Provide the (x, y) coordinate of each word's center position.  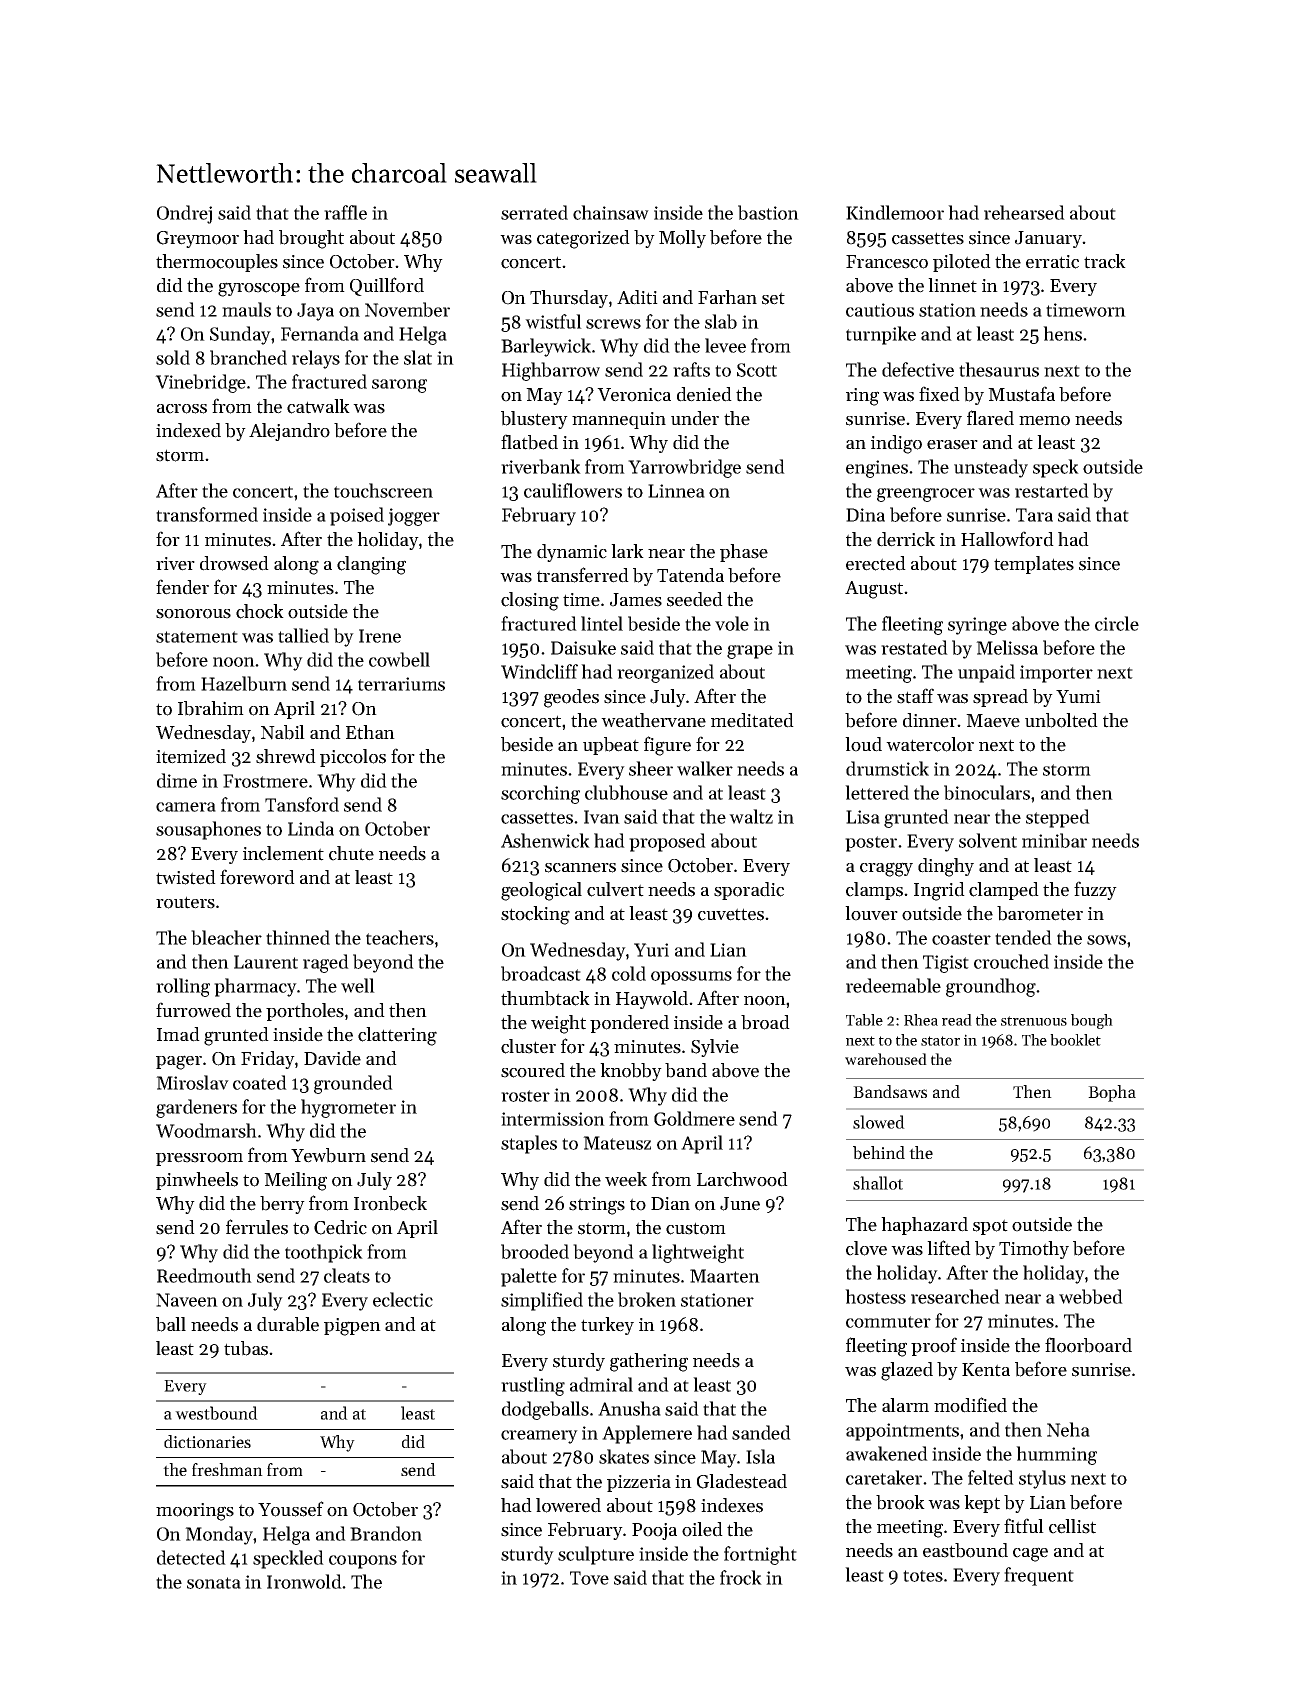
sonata (214, 1583)
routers (185, 902)
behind (879, 1153)
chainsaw (611, 212)
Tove (589, 1578)
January (1048, 239)
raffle (345, 212)
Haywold (652, 1000)
